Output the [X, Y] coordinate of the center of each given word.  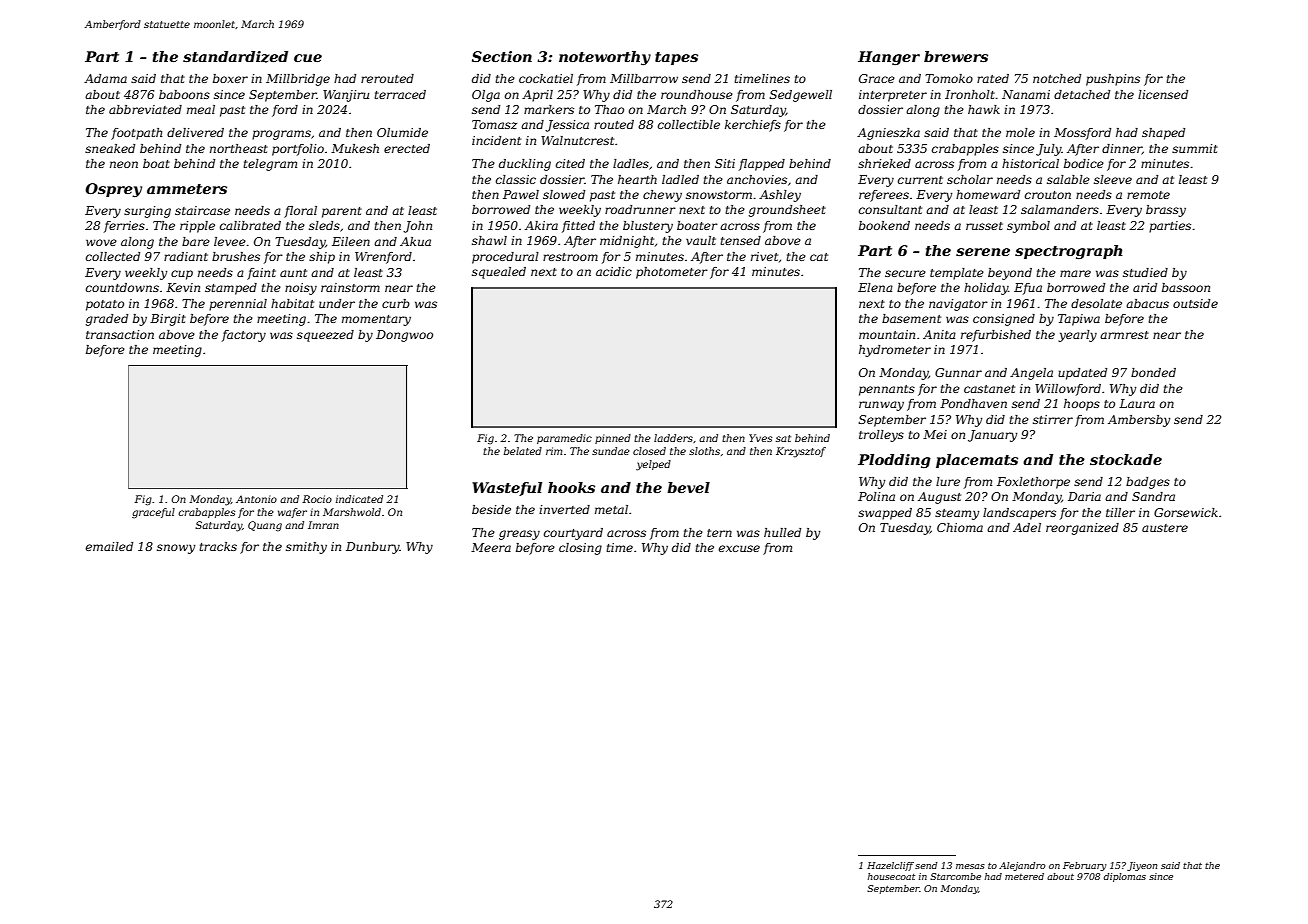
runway [881, 406]
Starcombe [955, 876]
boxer [230, 78]
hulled [782, 532]
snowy [176, 549]
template [957, 274]
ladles [631, 163]
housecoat [891, 876]
